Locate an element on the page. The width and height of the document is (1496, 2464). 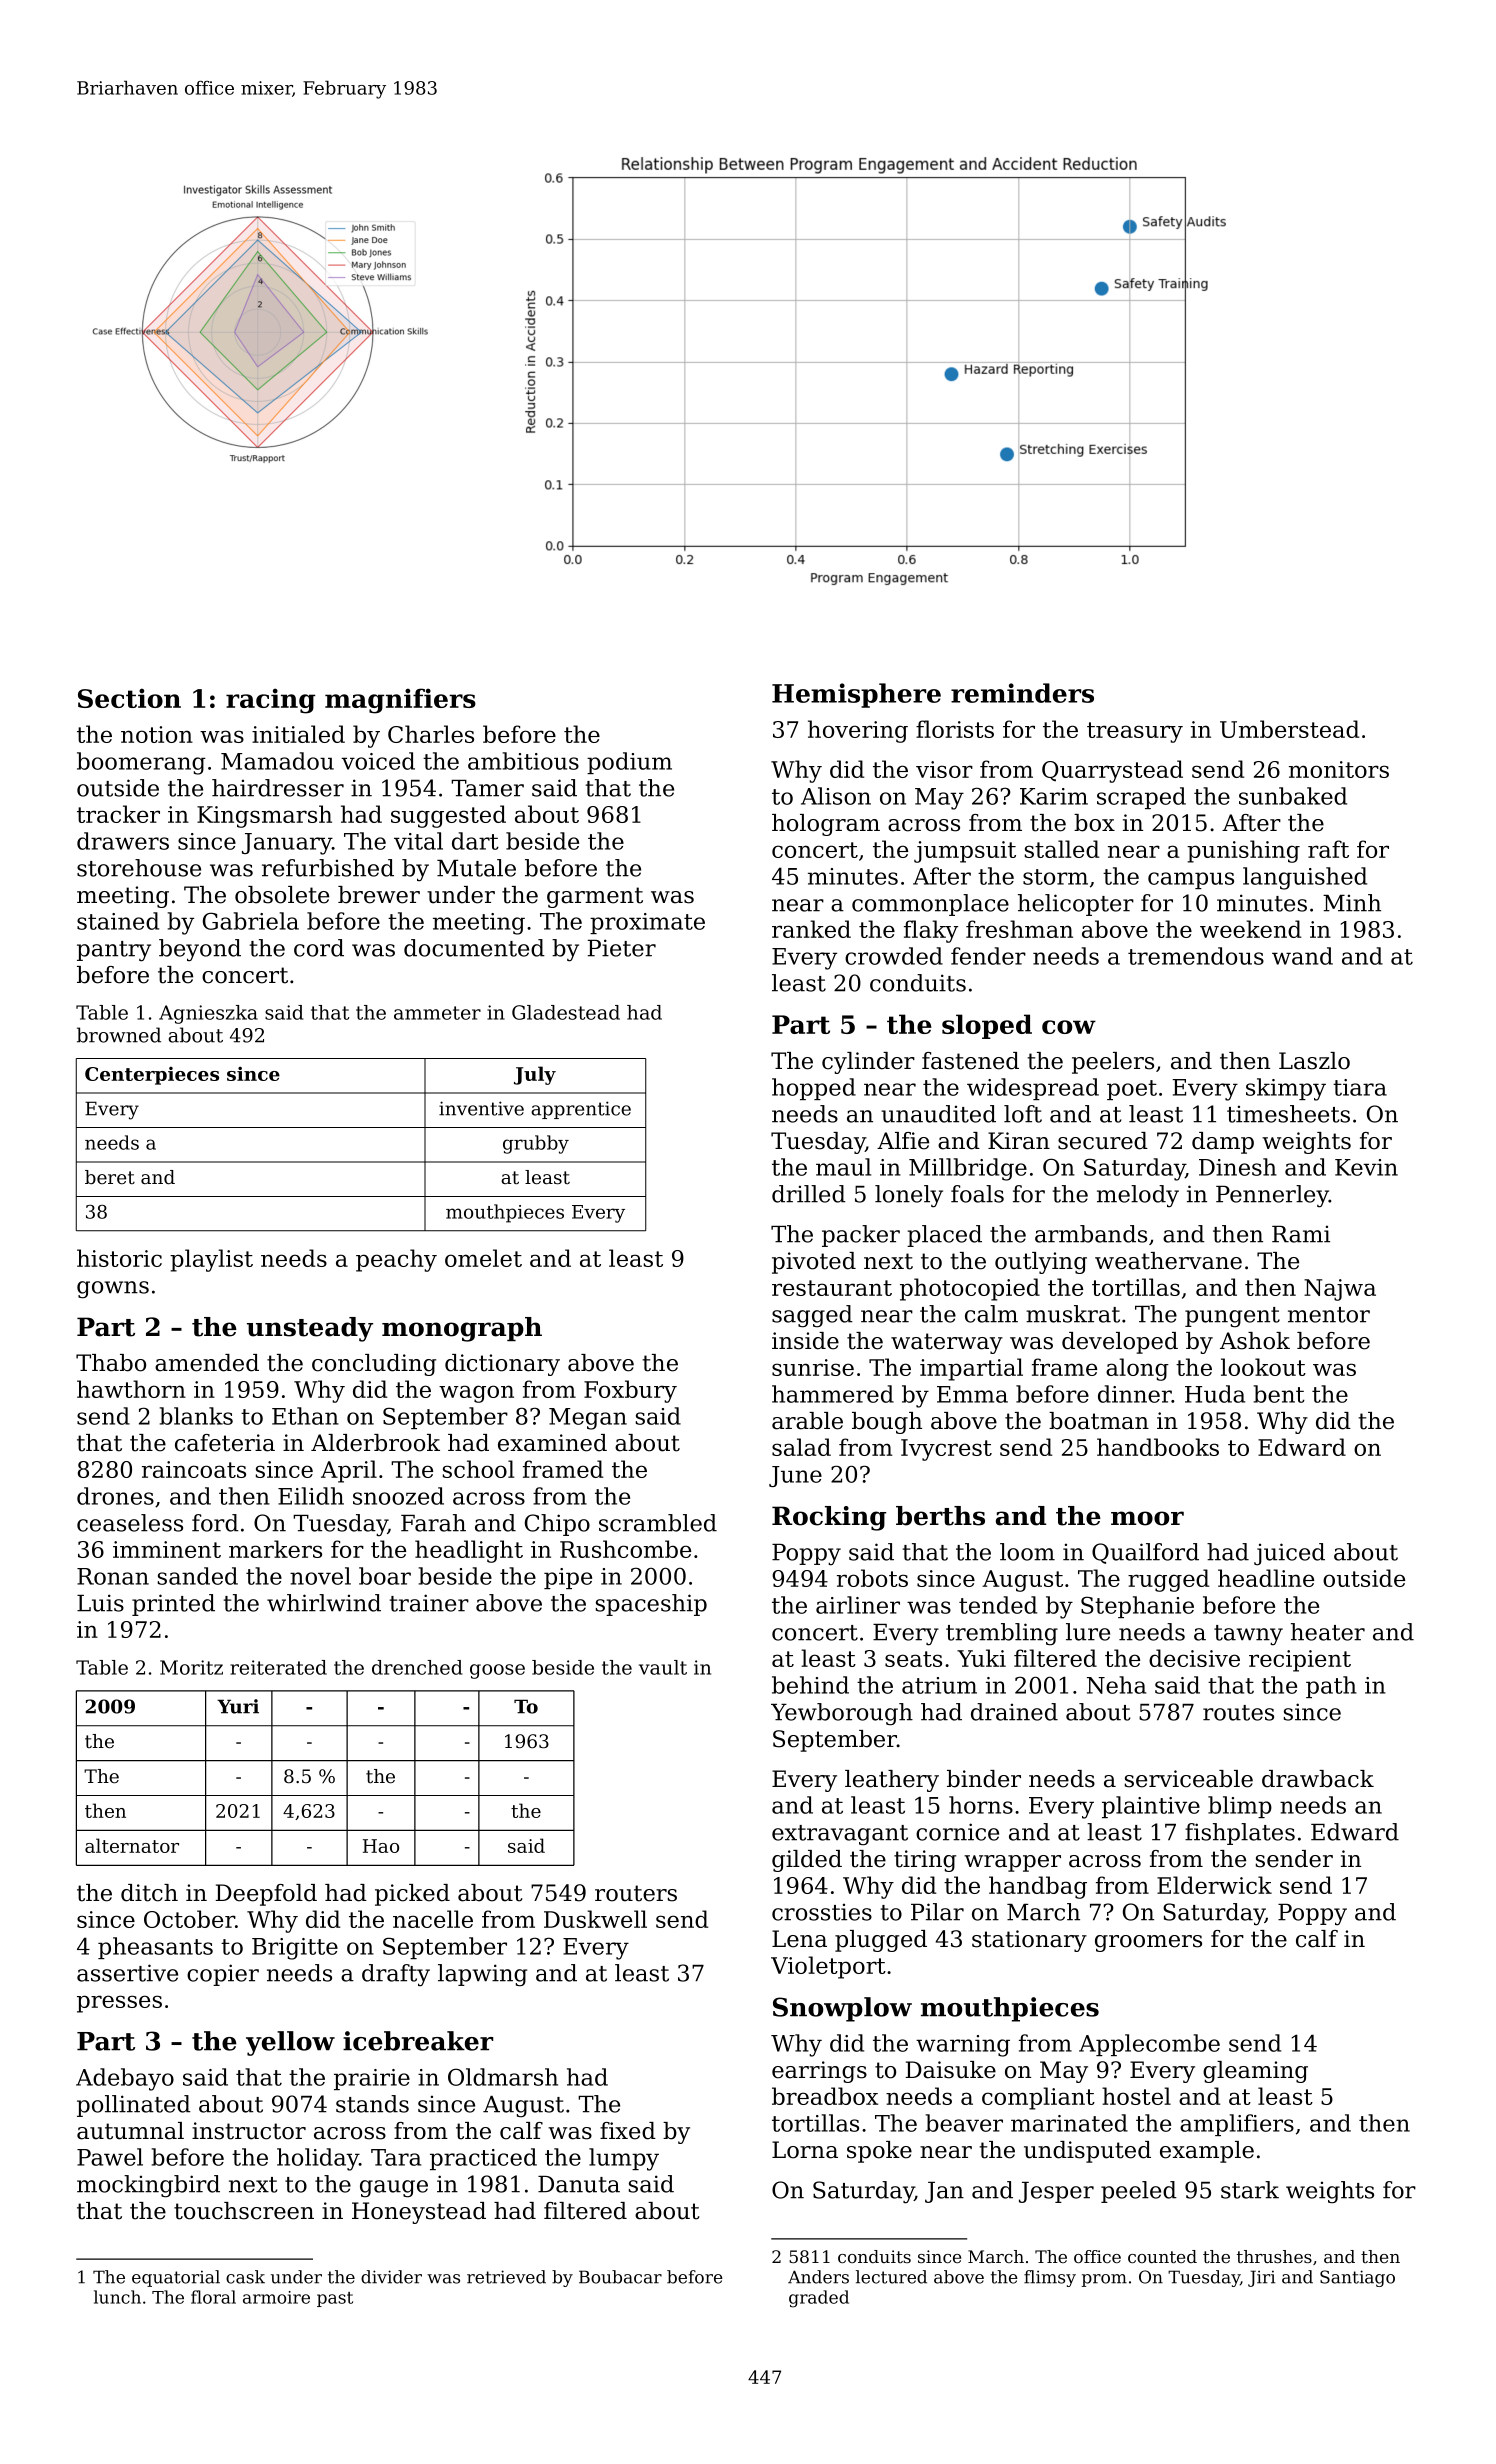
printed is located at coordinates (173, 1605).
